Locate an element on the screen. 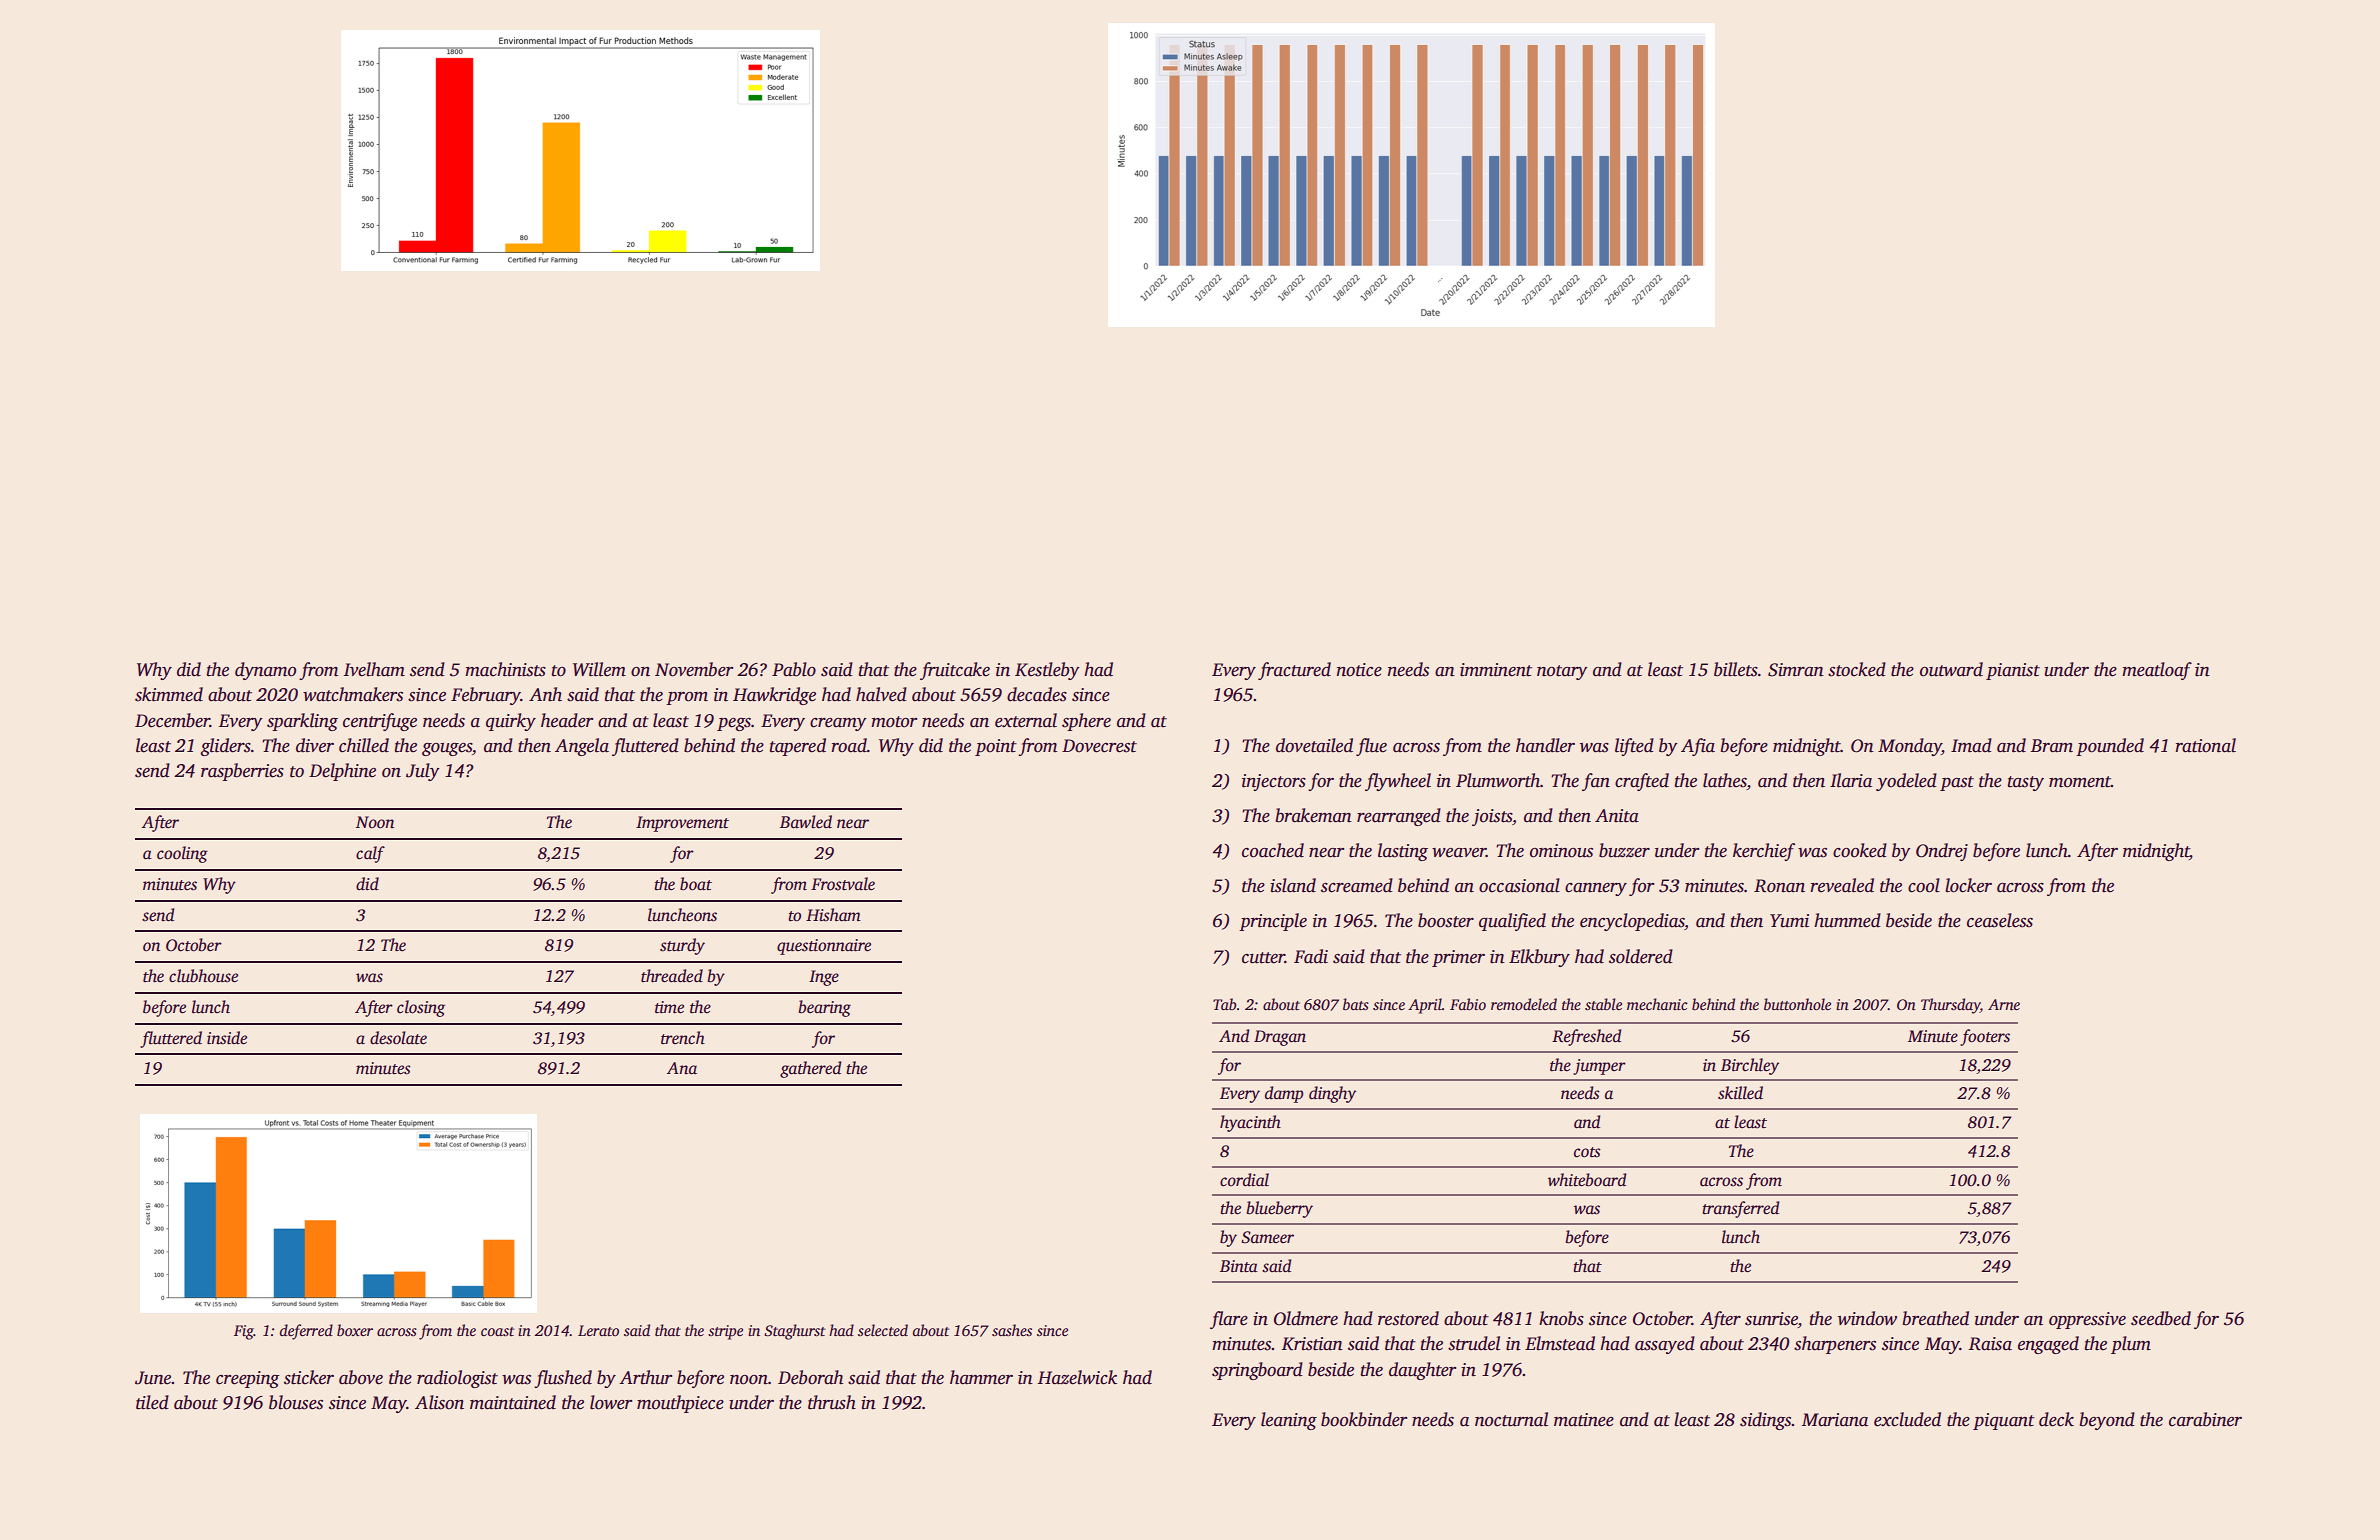 This screenshot has height=1540, width=2380. outward is located at coordinates (1951, 669).
